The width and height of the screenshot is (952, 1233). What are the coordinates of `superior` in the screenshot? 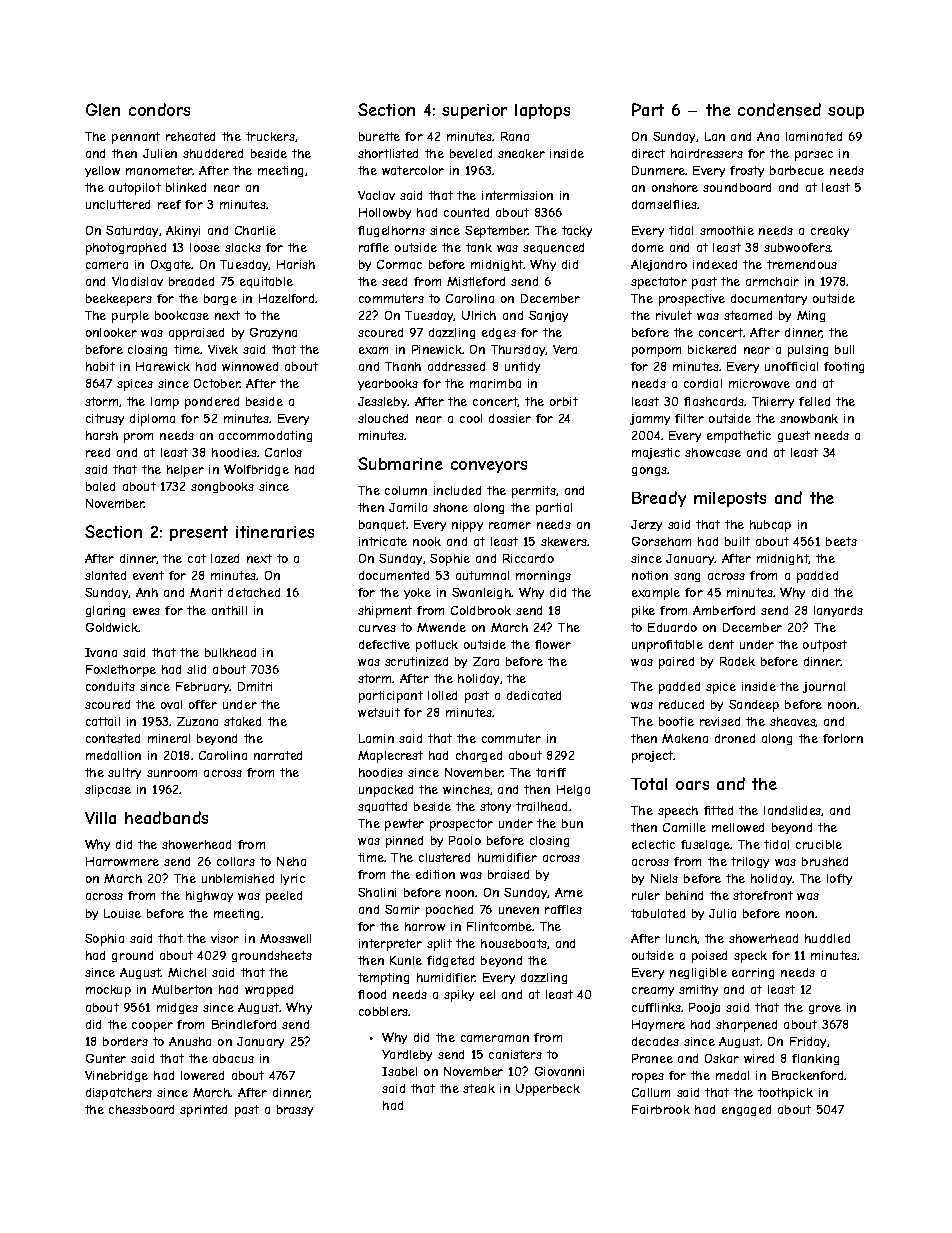 It's located at (474, 111).
